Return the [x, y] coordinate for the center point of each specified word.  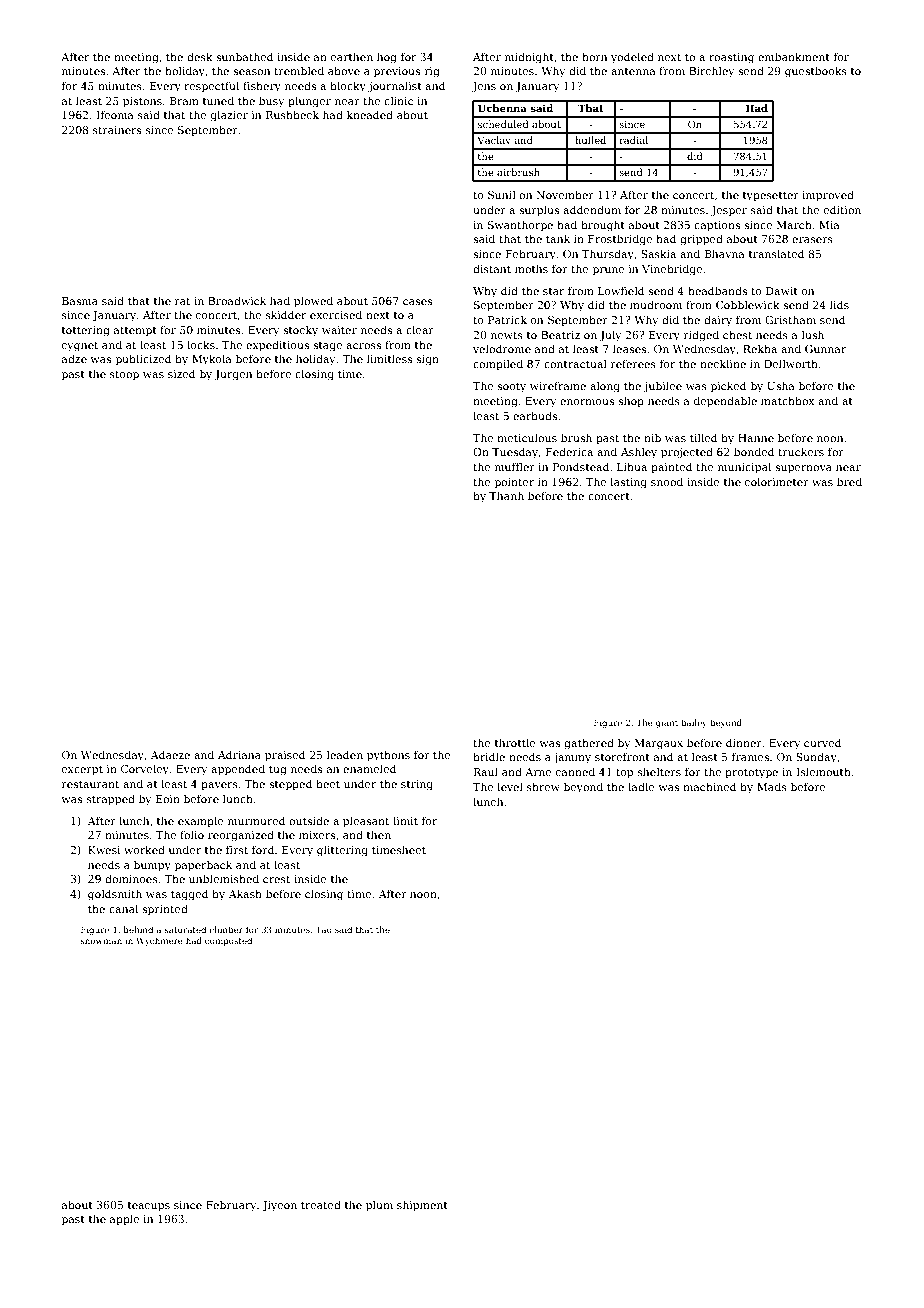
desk [200, 56]
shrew [543, 786]
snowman [101, 941]
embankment [794, 56]
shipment [422, 1205]
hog [387, 58]
